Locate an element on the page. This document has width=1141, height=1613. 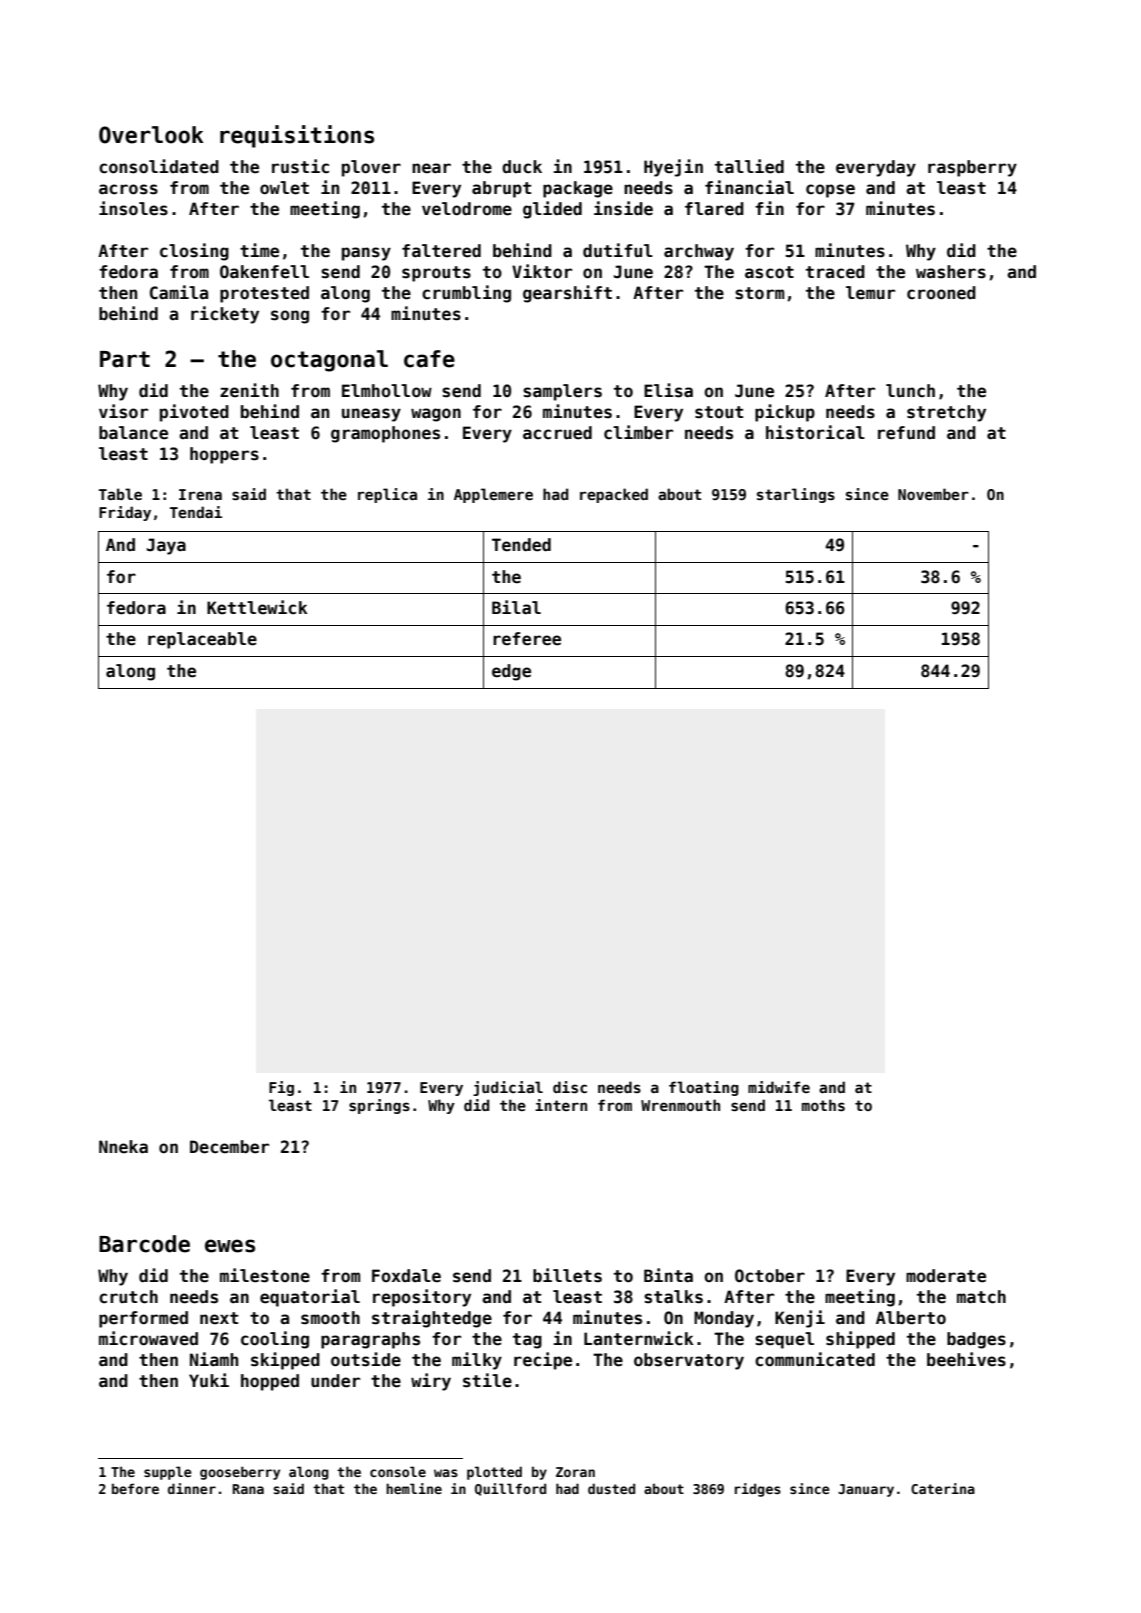
match is located at coordinates (981, 1297).
